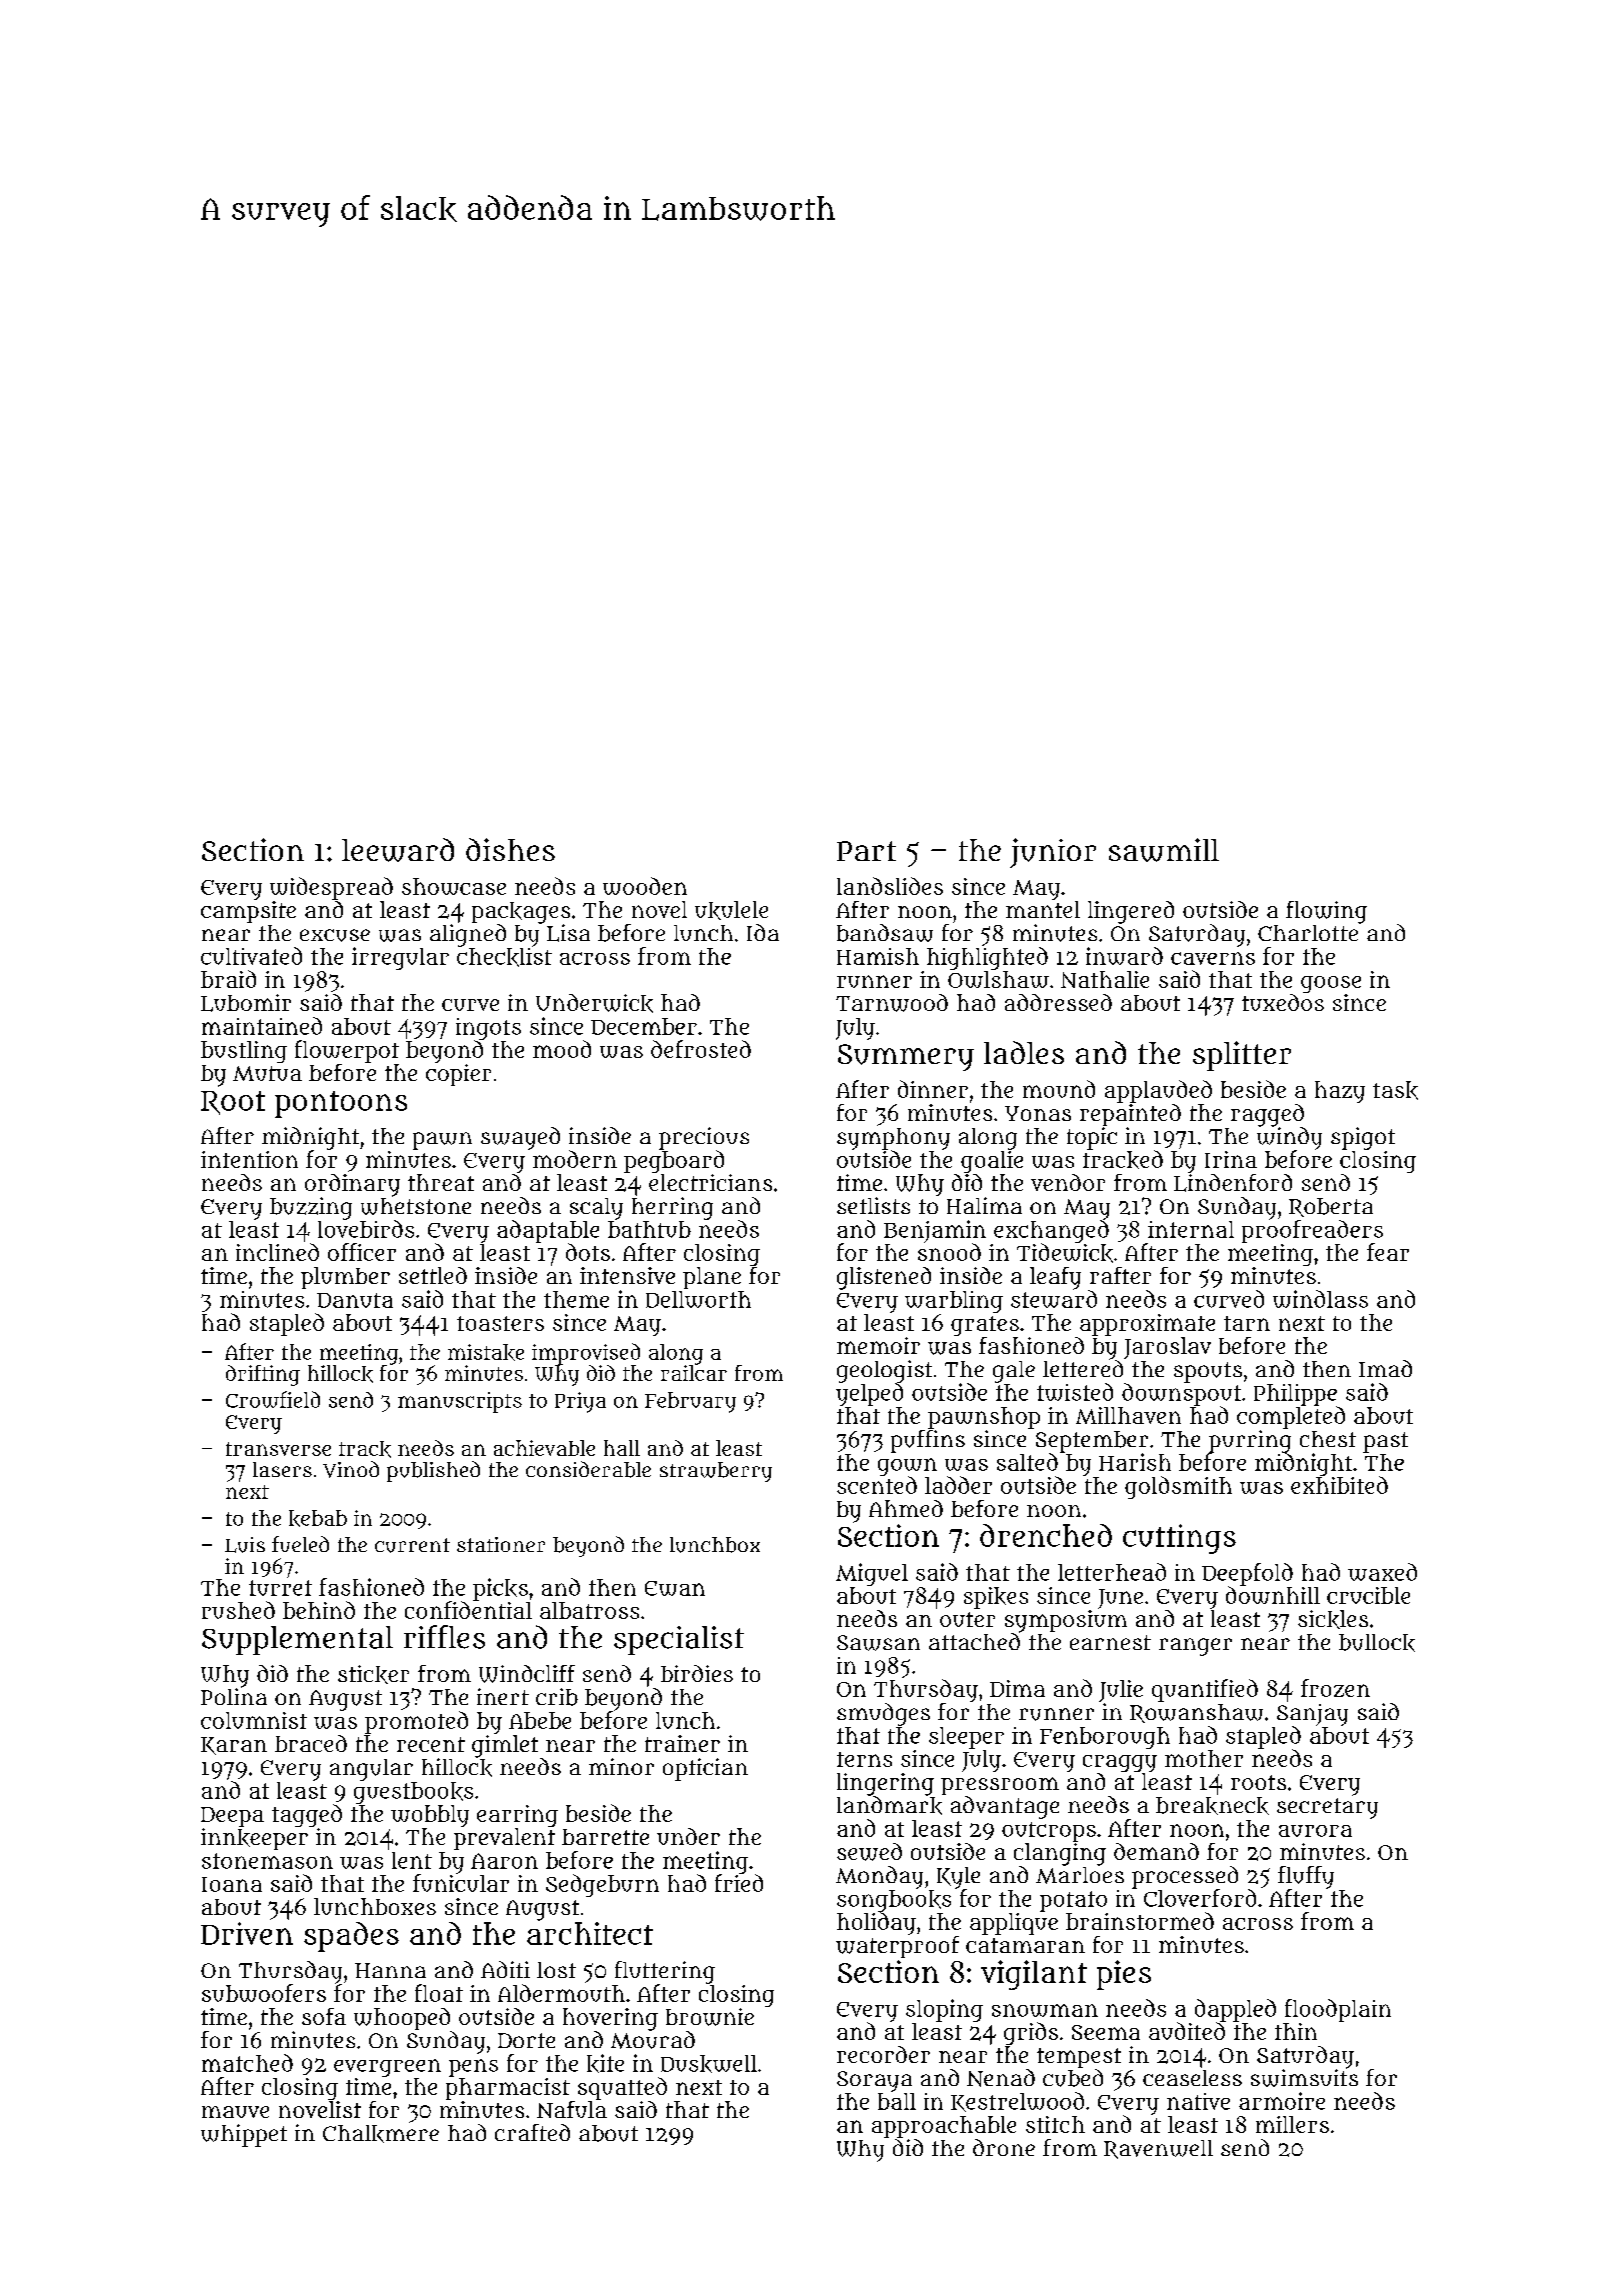 The image size is (1620, 2292). I want to click on Part, so click(866, 851).
